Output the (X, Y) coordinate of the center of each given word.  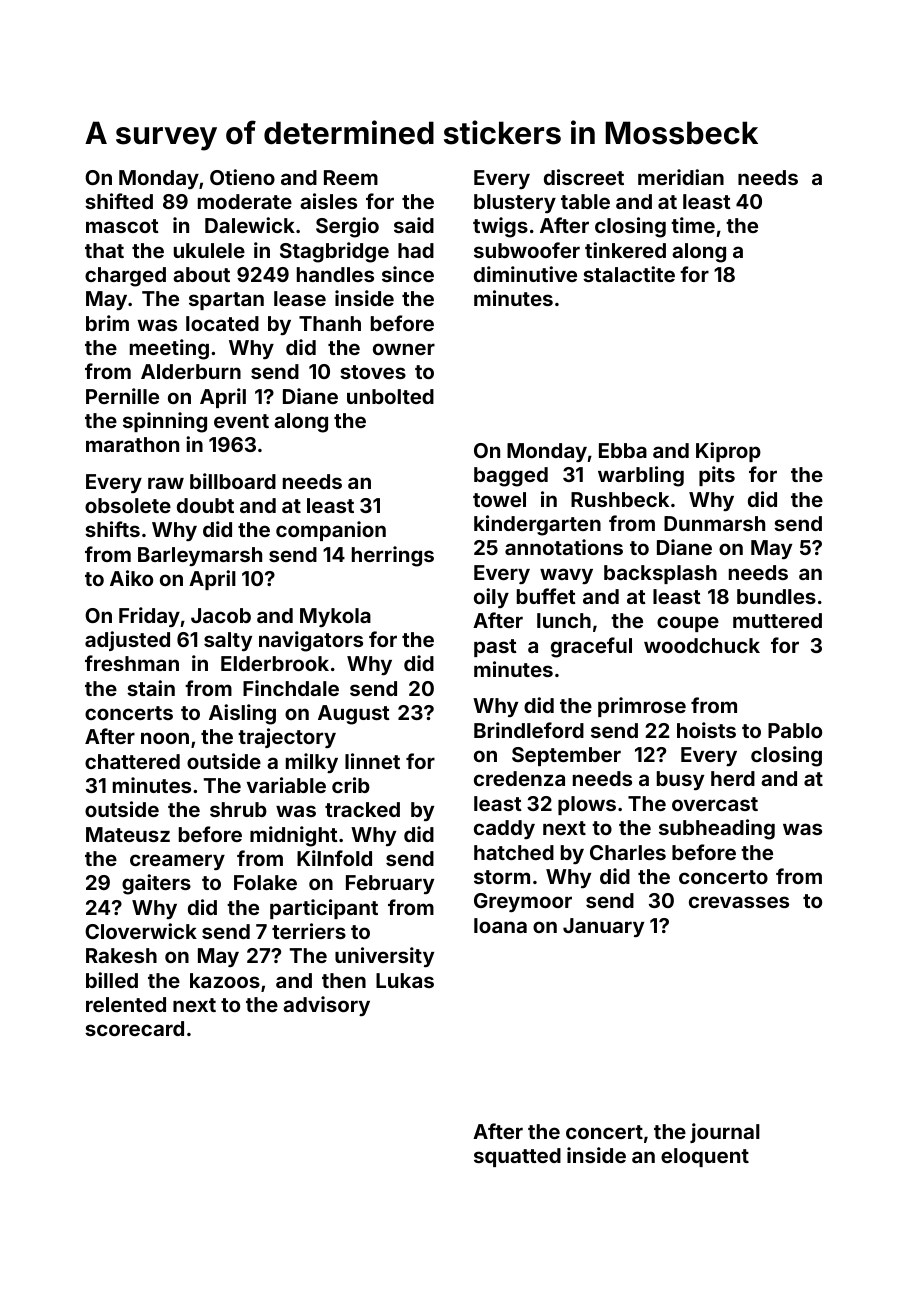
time (693, 225)
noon (165, 738)
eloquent (705, 1157)
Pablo (795, 730)
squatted (517, 1157)
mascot (122, 226)
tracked (362, 809)
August (354, 715)
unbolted (390, 396)
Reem (351, 177)
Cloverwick (141, 931)
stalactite (629, 274)
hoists (706, 730)
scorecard (134, 1028)
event (241, 421)
